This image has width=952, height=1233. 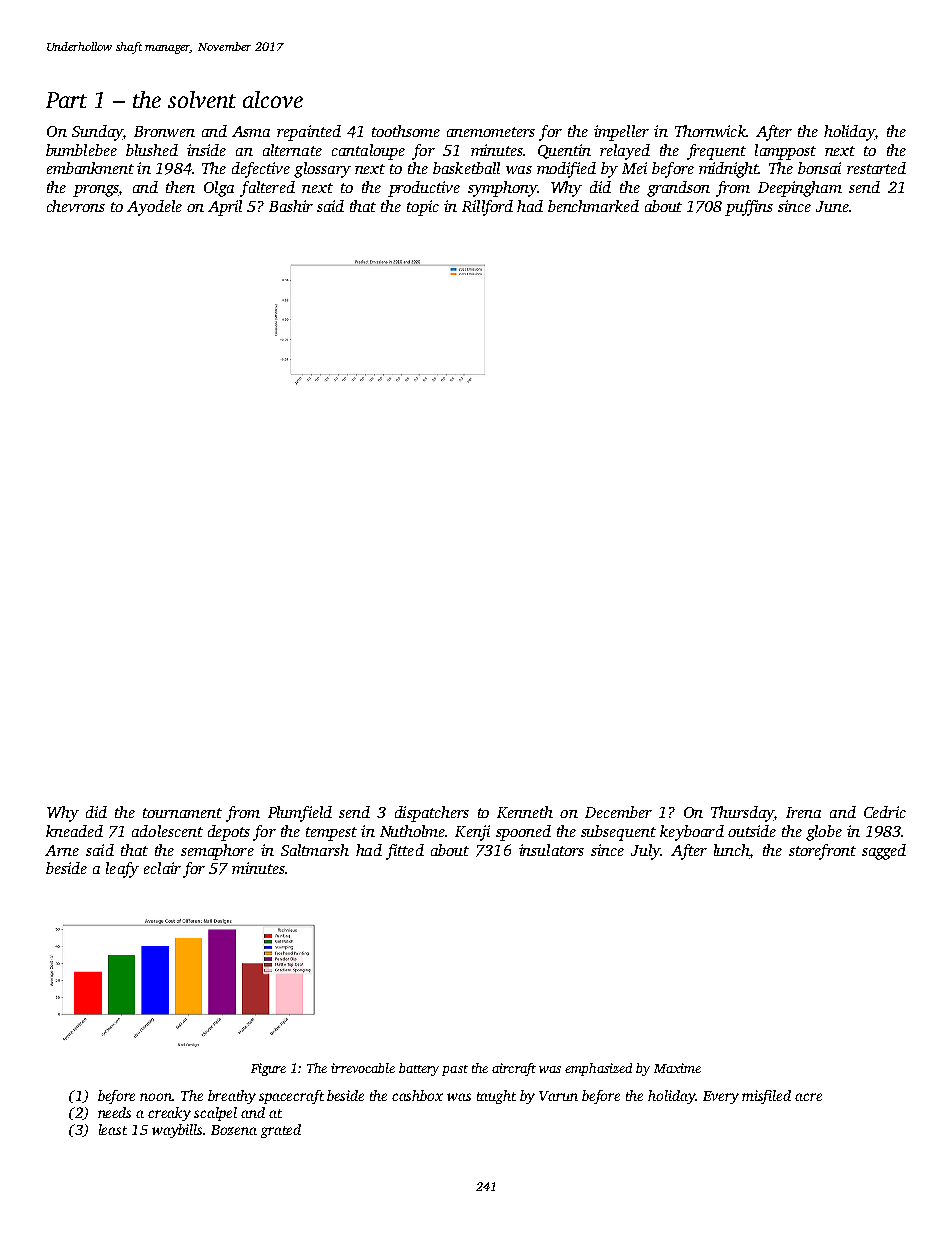 What do you see at coordinates (182, 813) in the image?
I see `tournament` at bounding box center [182, 813].
